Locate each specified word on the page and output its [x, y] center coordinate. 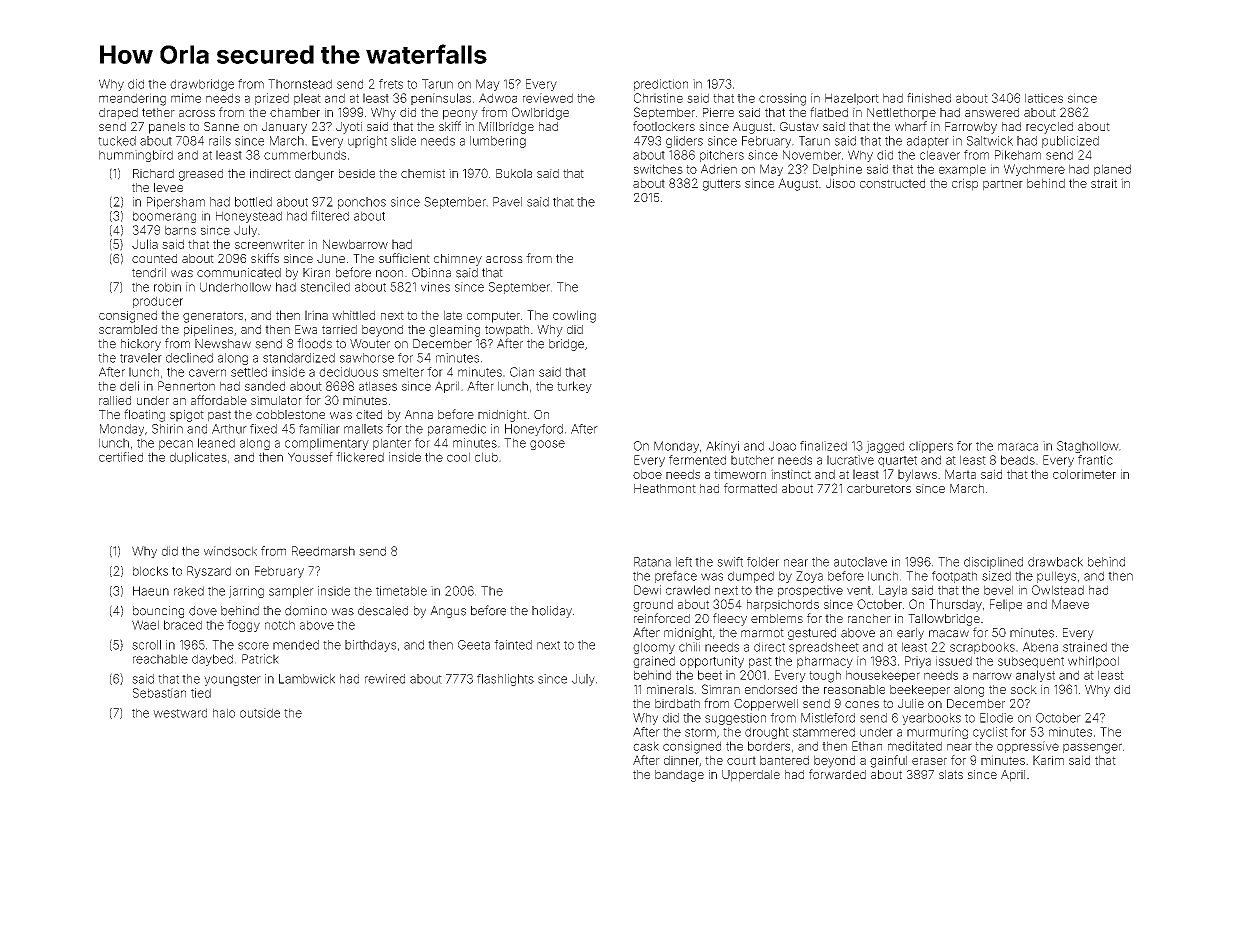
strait [1104, 183]
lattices [1044, 98]
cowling [574, 316]
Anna [419, 414]
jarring [246, 592]
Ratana [652, 562]
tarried [339, 329]
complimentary [327, 444]
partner [1003, 185]
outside [260, 713]
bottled [253, 202]
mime [186, 98]
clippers [931, 447]
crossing [782, 99]
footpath [954, 577]
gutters [722, 185]
